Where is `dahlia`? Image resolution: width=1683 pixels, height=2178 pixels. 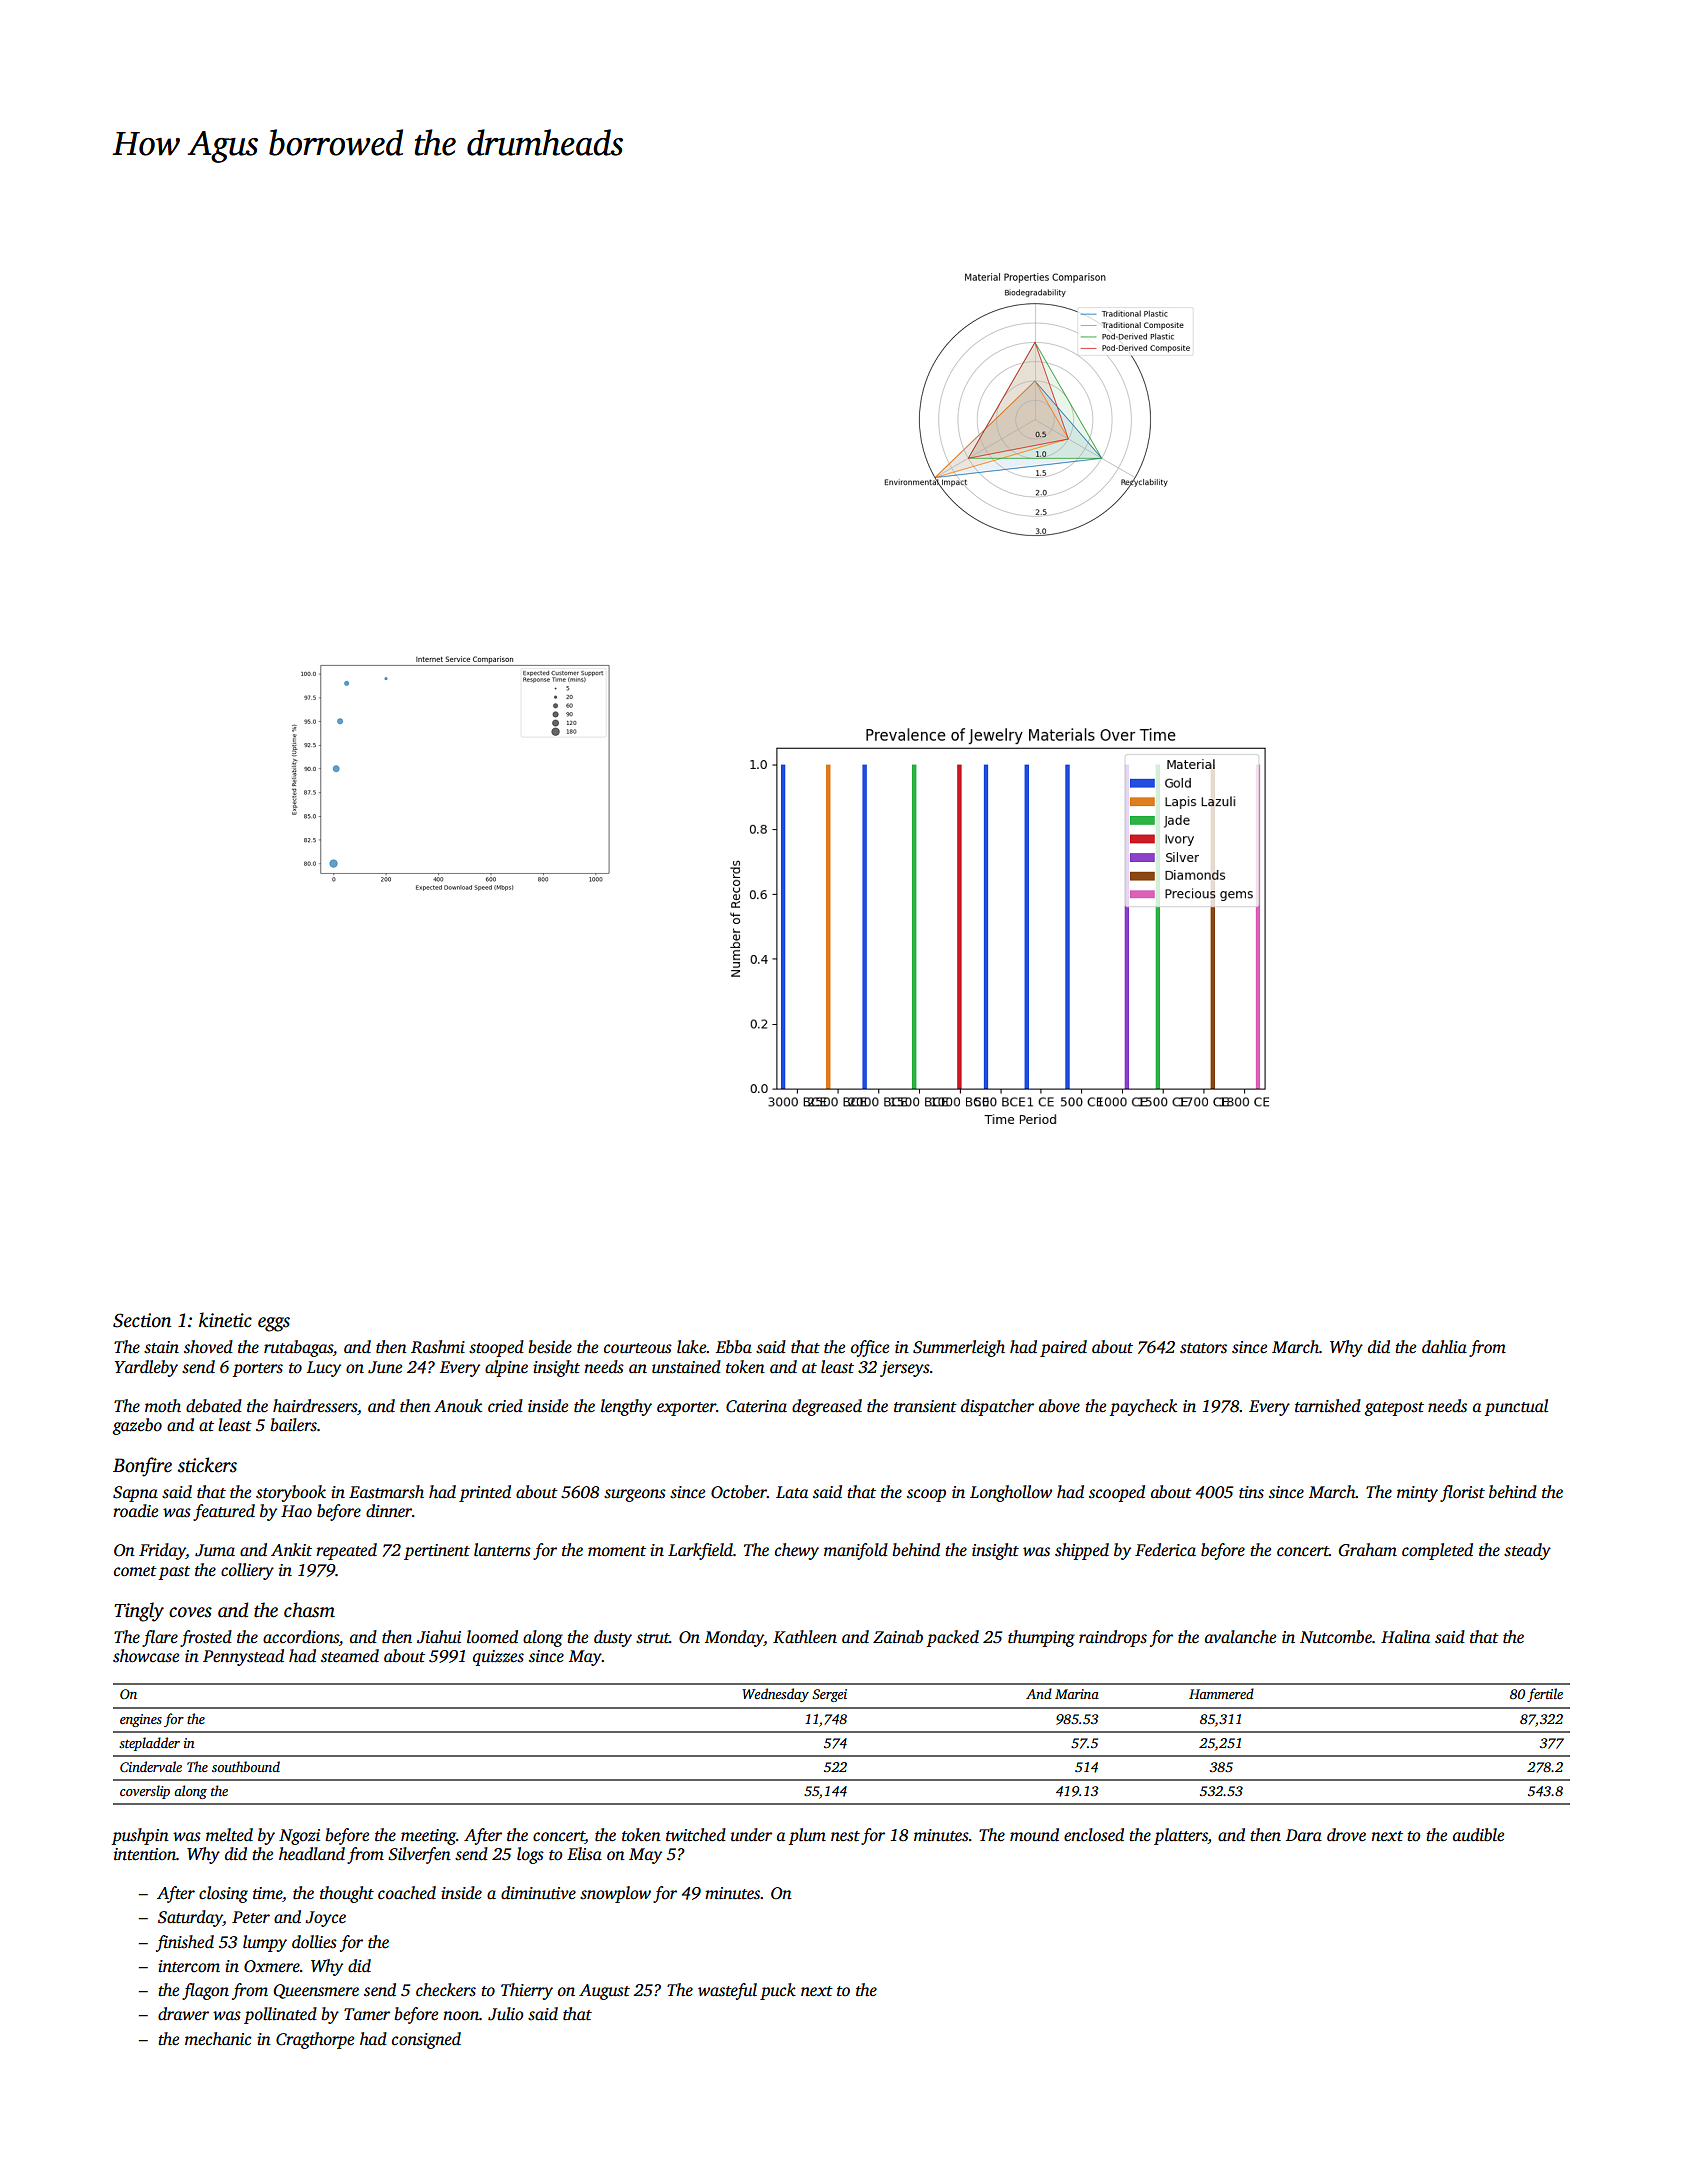
dahlia is located at coordinates (1444, 1347).
